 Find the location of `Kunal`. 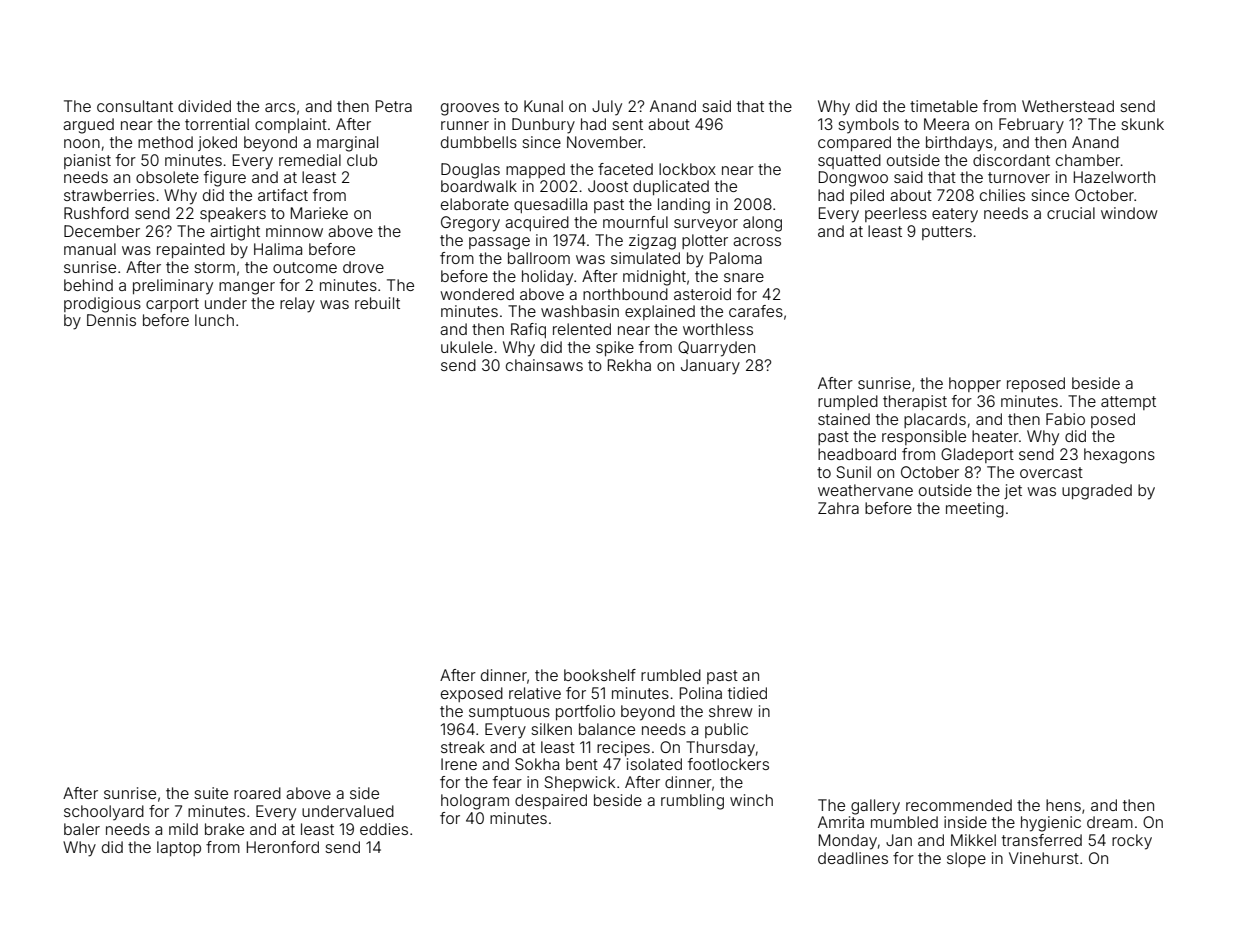

Kunal is located at coordinates (543, 106).
